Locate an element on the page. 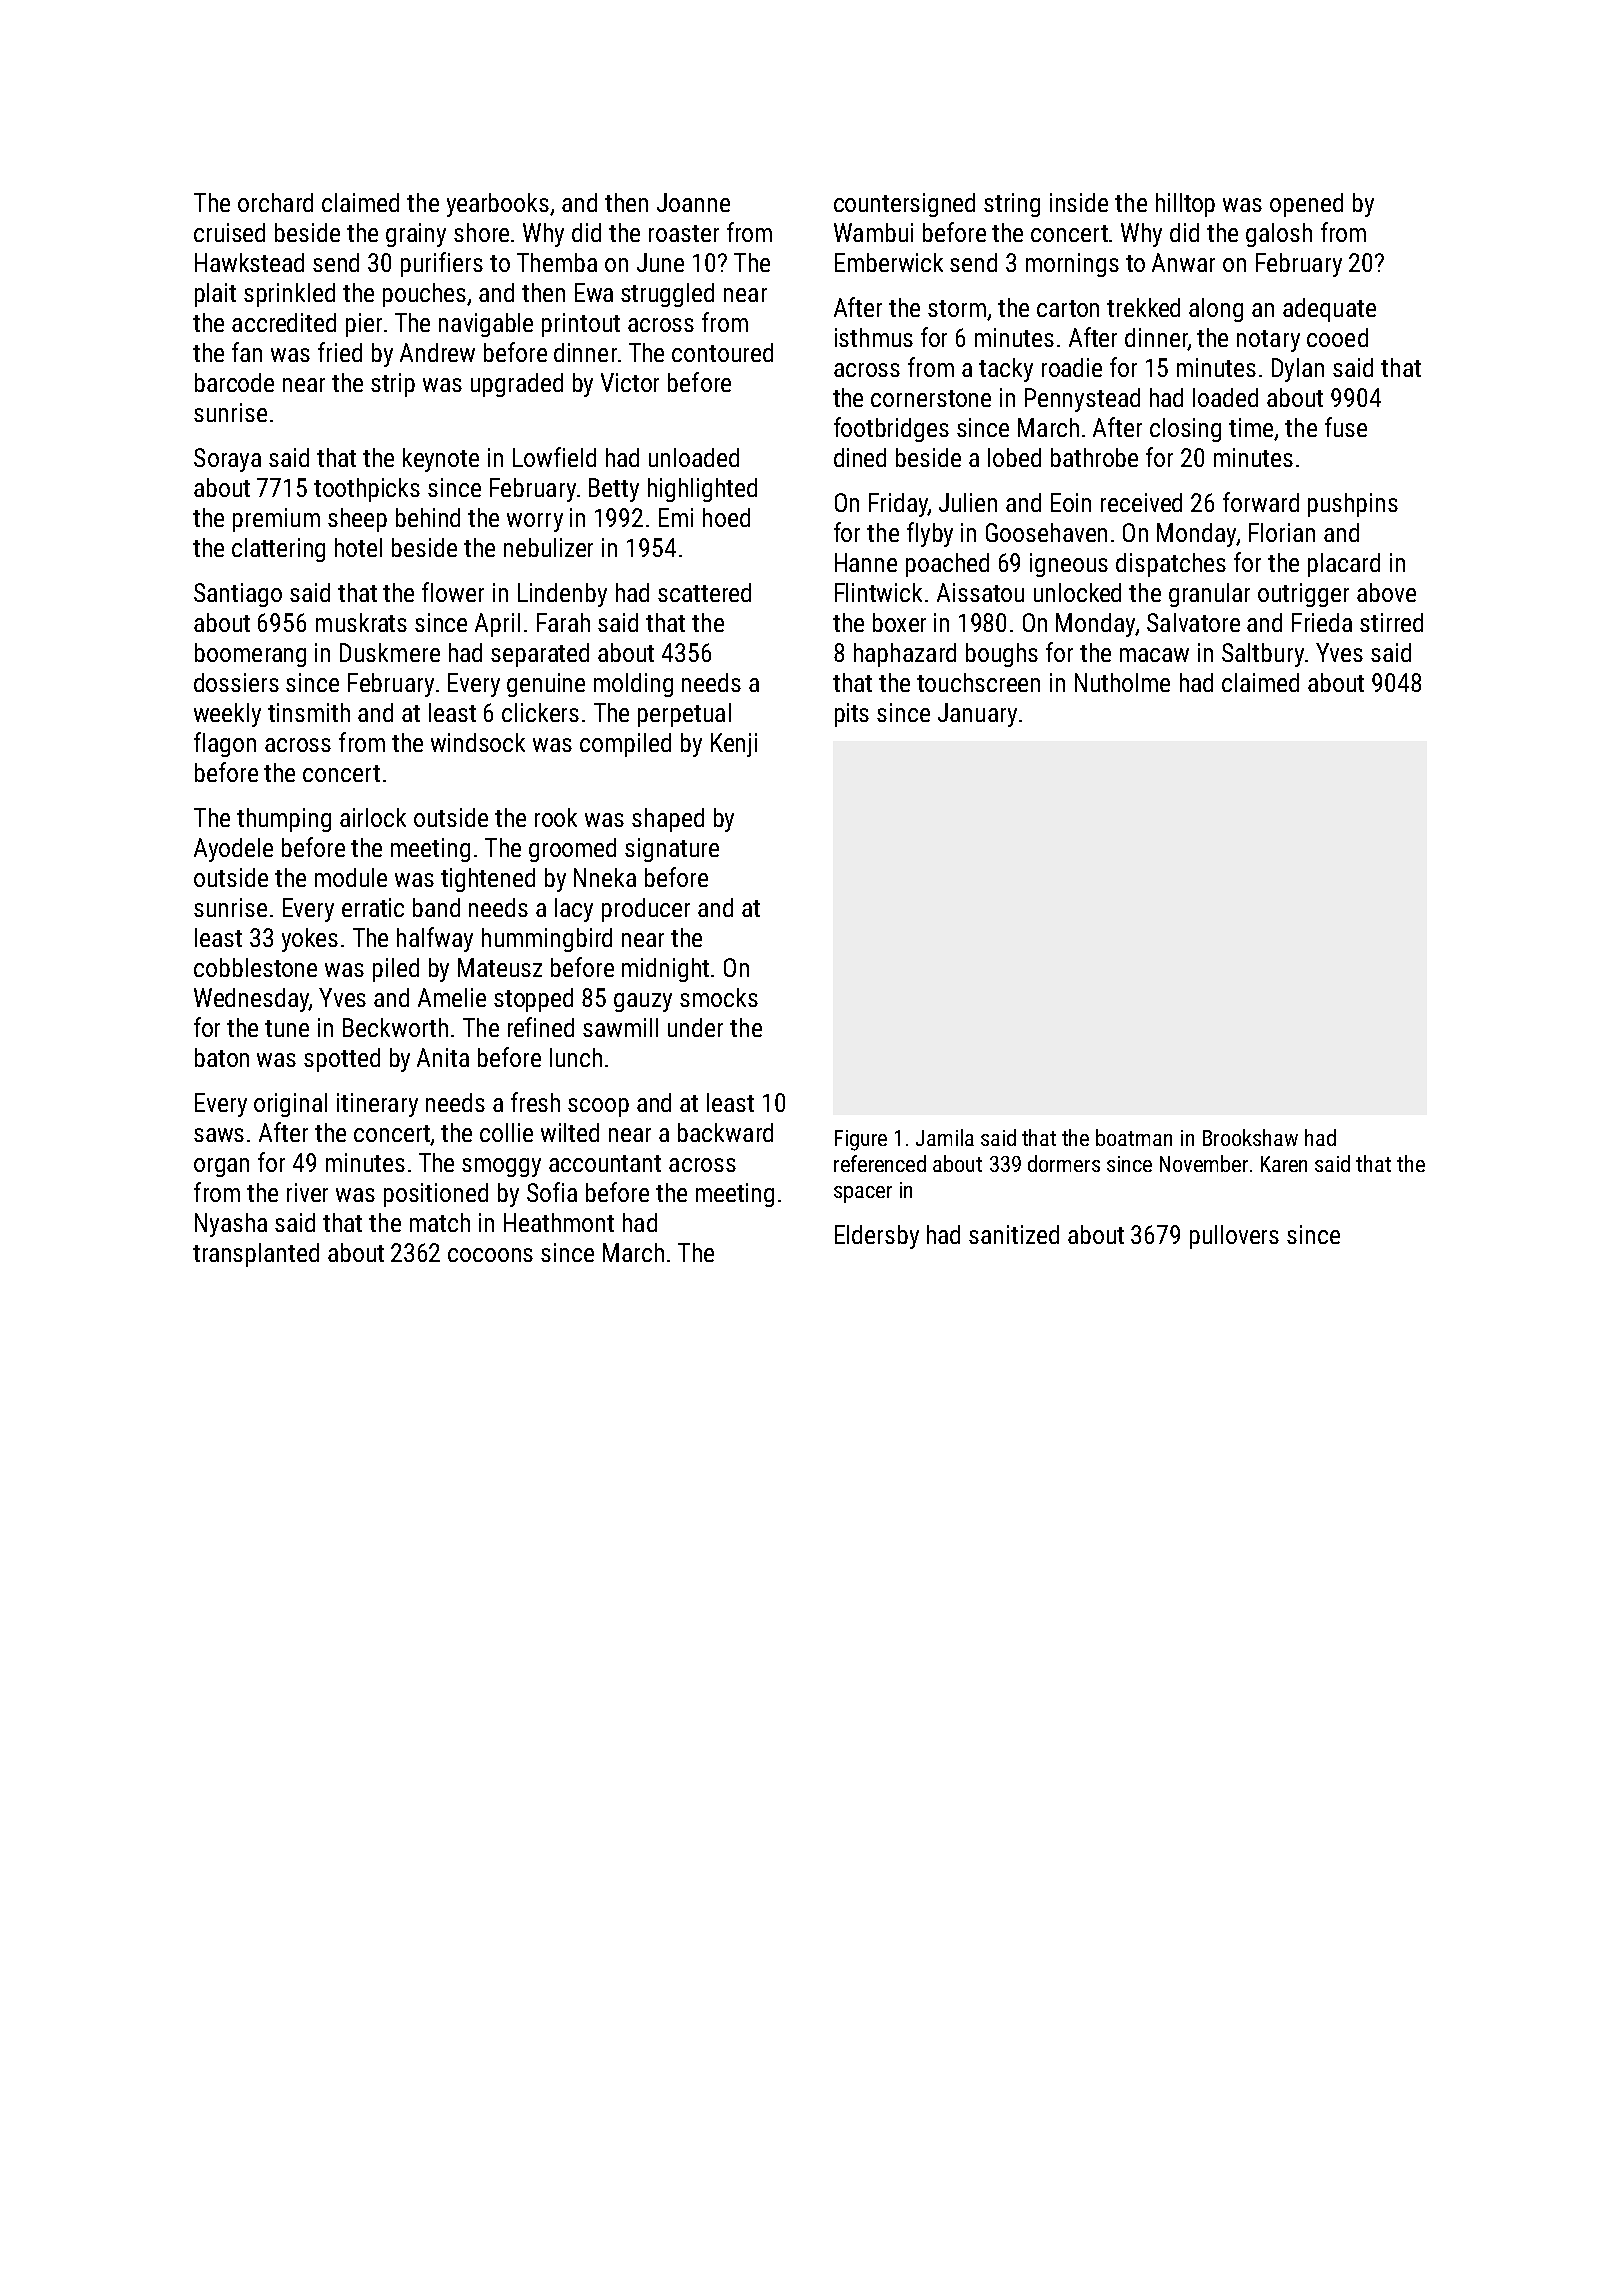 The height and width of the image is (2292, 1620). Karen is located at coordinates (1284, 1164).
